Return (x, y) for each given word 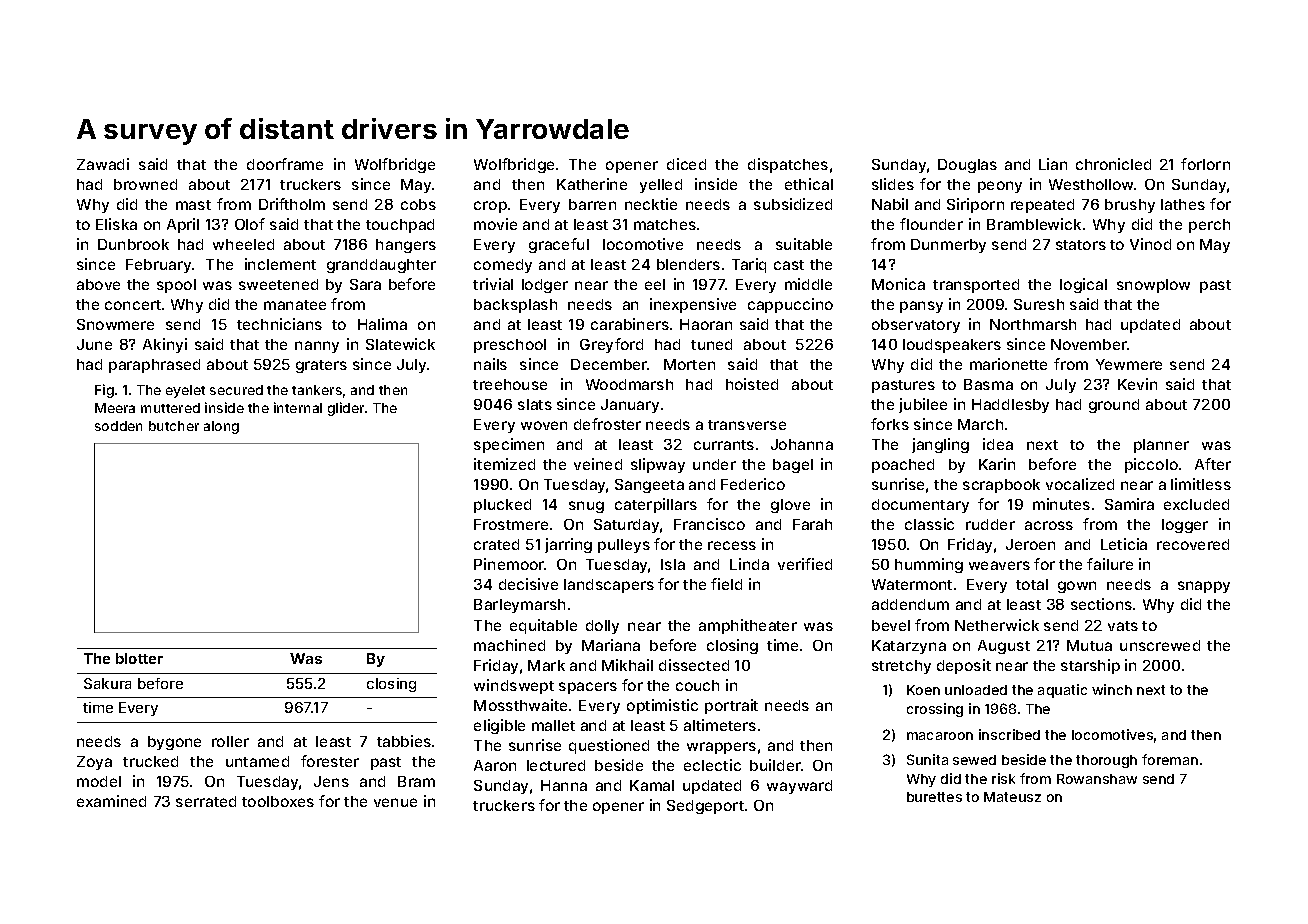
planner (1161, 446)
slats (535, 404)
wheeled (243, 244)
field (726, 584)
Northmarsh (1033, 324)
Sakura (107, 683)
